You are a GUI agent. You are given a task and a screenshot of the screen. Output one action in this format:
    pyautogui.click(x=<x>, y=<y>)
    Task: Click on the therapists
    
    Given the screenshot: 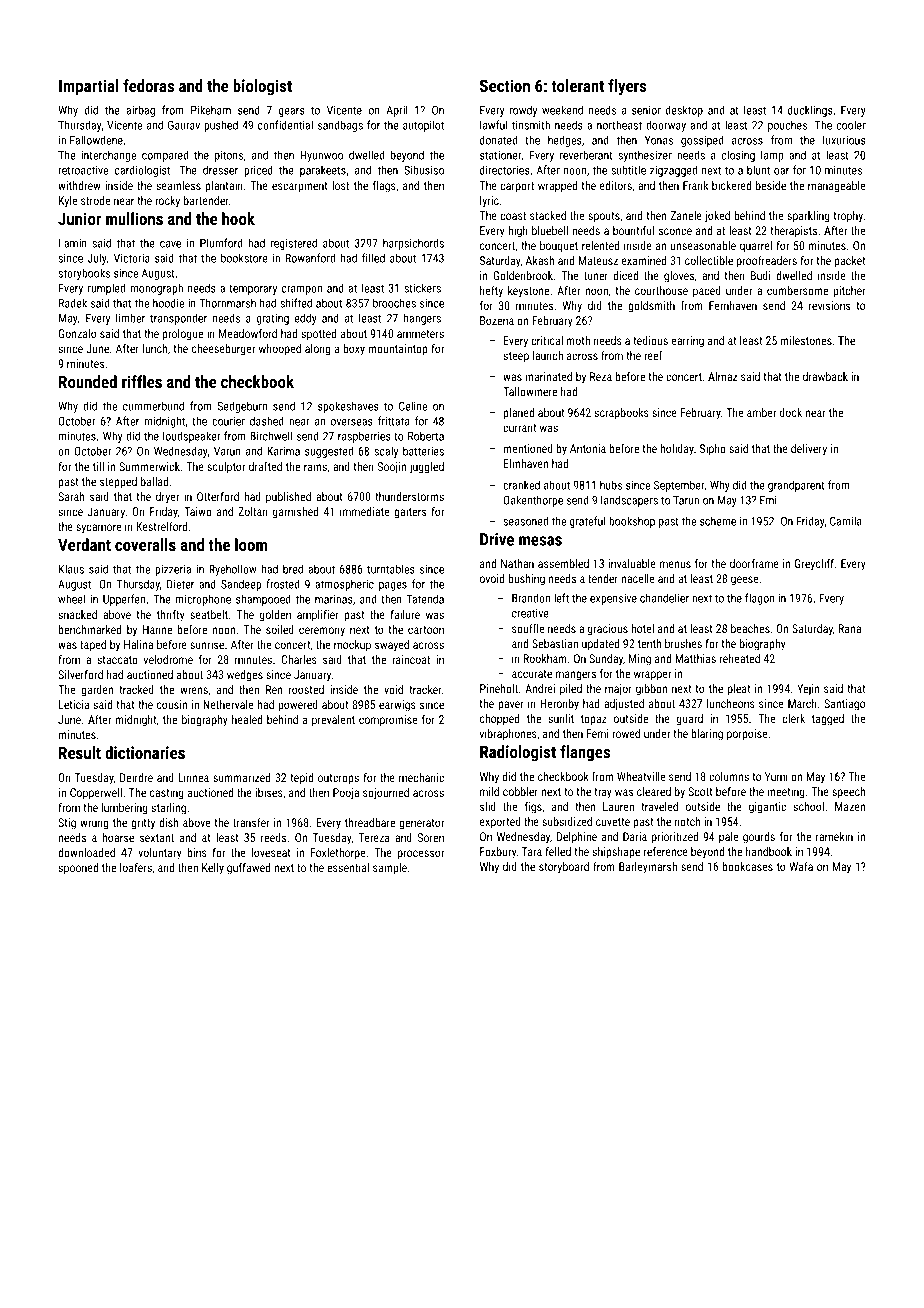 What is the action you would take?
    pyautogui.click(x=793, y=232)
